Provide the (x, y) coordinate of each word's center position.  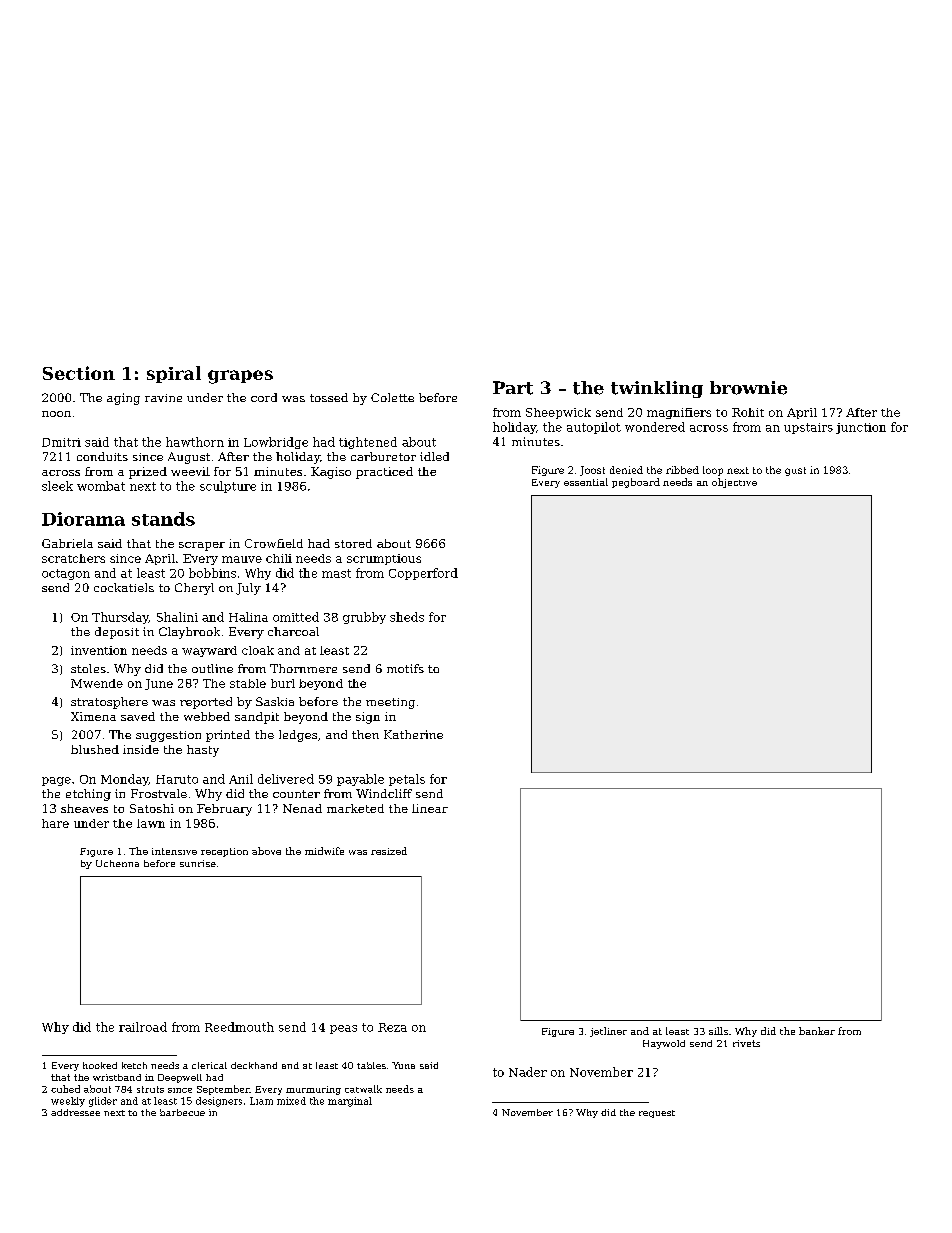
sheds (407, 617)
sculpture (228, 487)
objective (734, 483)
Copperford (423, 574)
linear (430, 808)
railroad (143, 1027)
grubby (364, 618)
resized (389, 851)
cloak (258, 650)
